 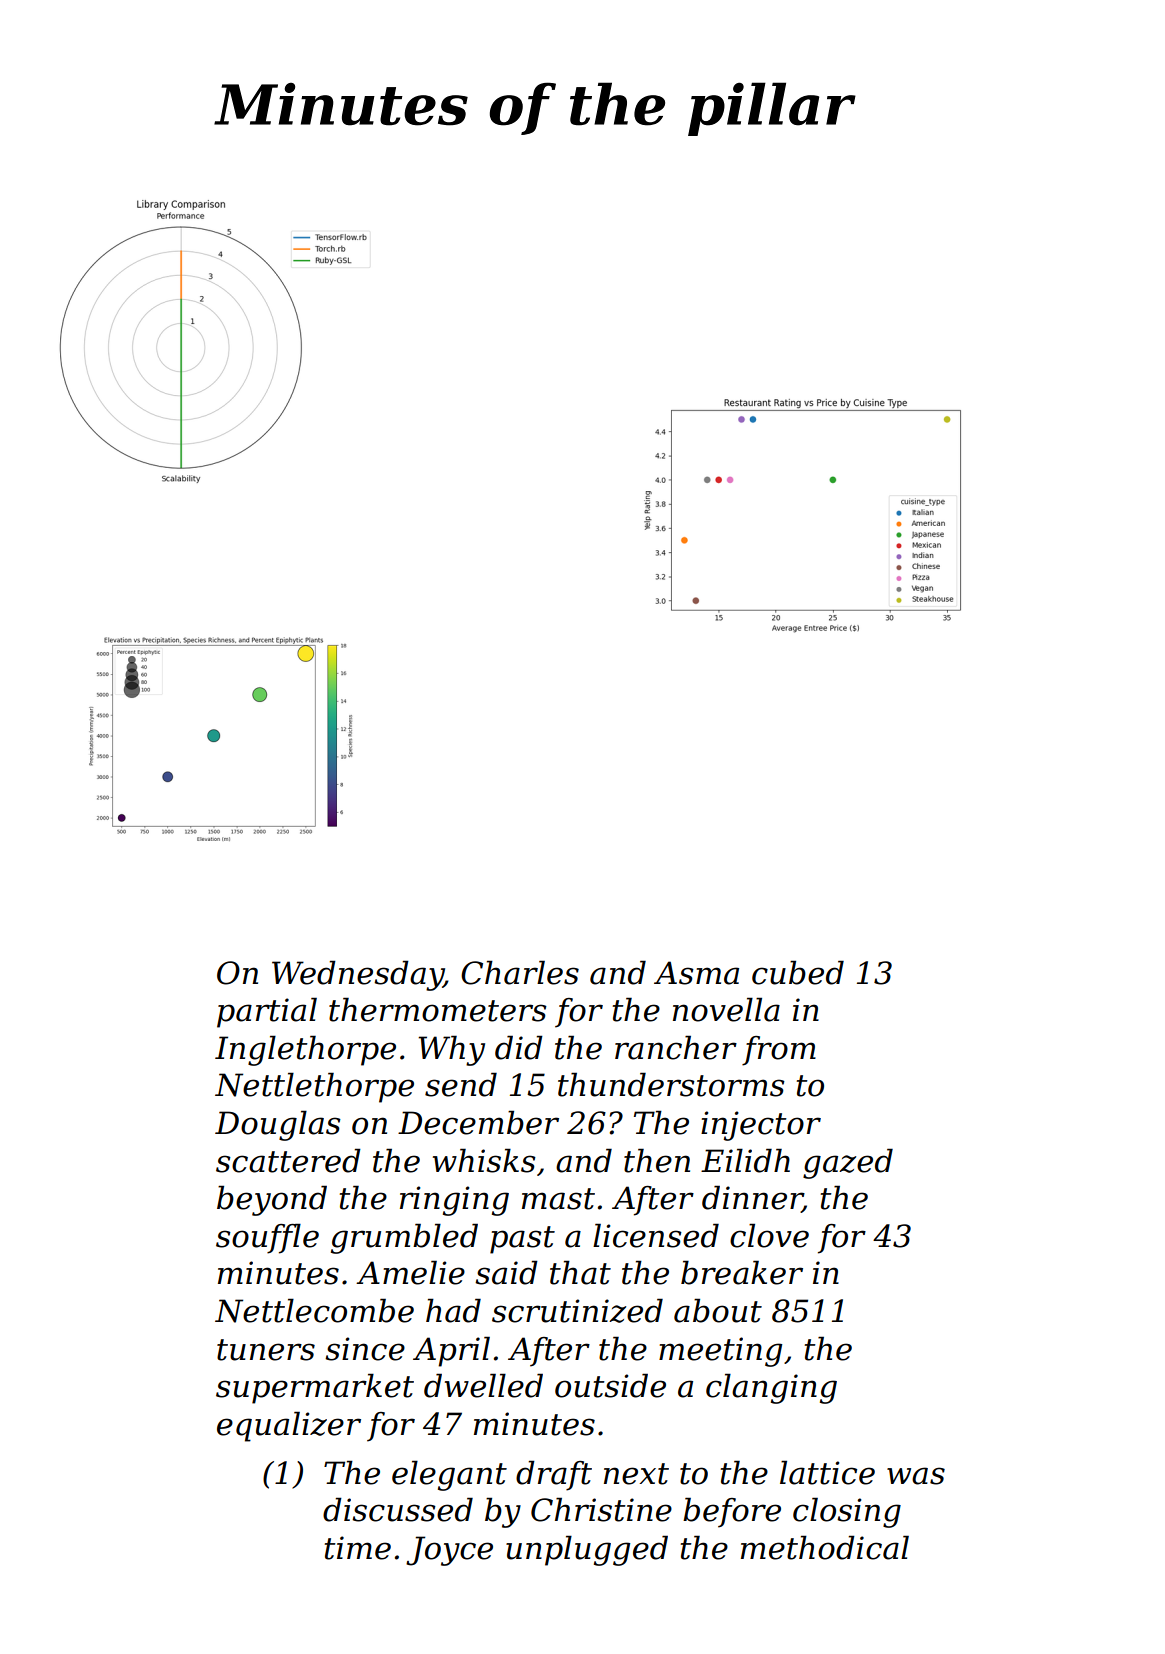 What do you see at coordinates (587, 1550) in the screenshot?
I see `unplugged` at bounding box center [587, 1550].
